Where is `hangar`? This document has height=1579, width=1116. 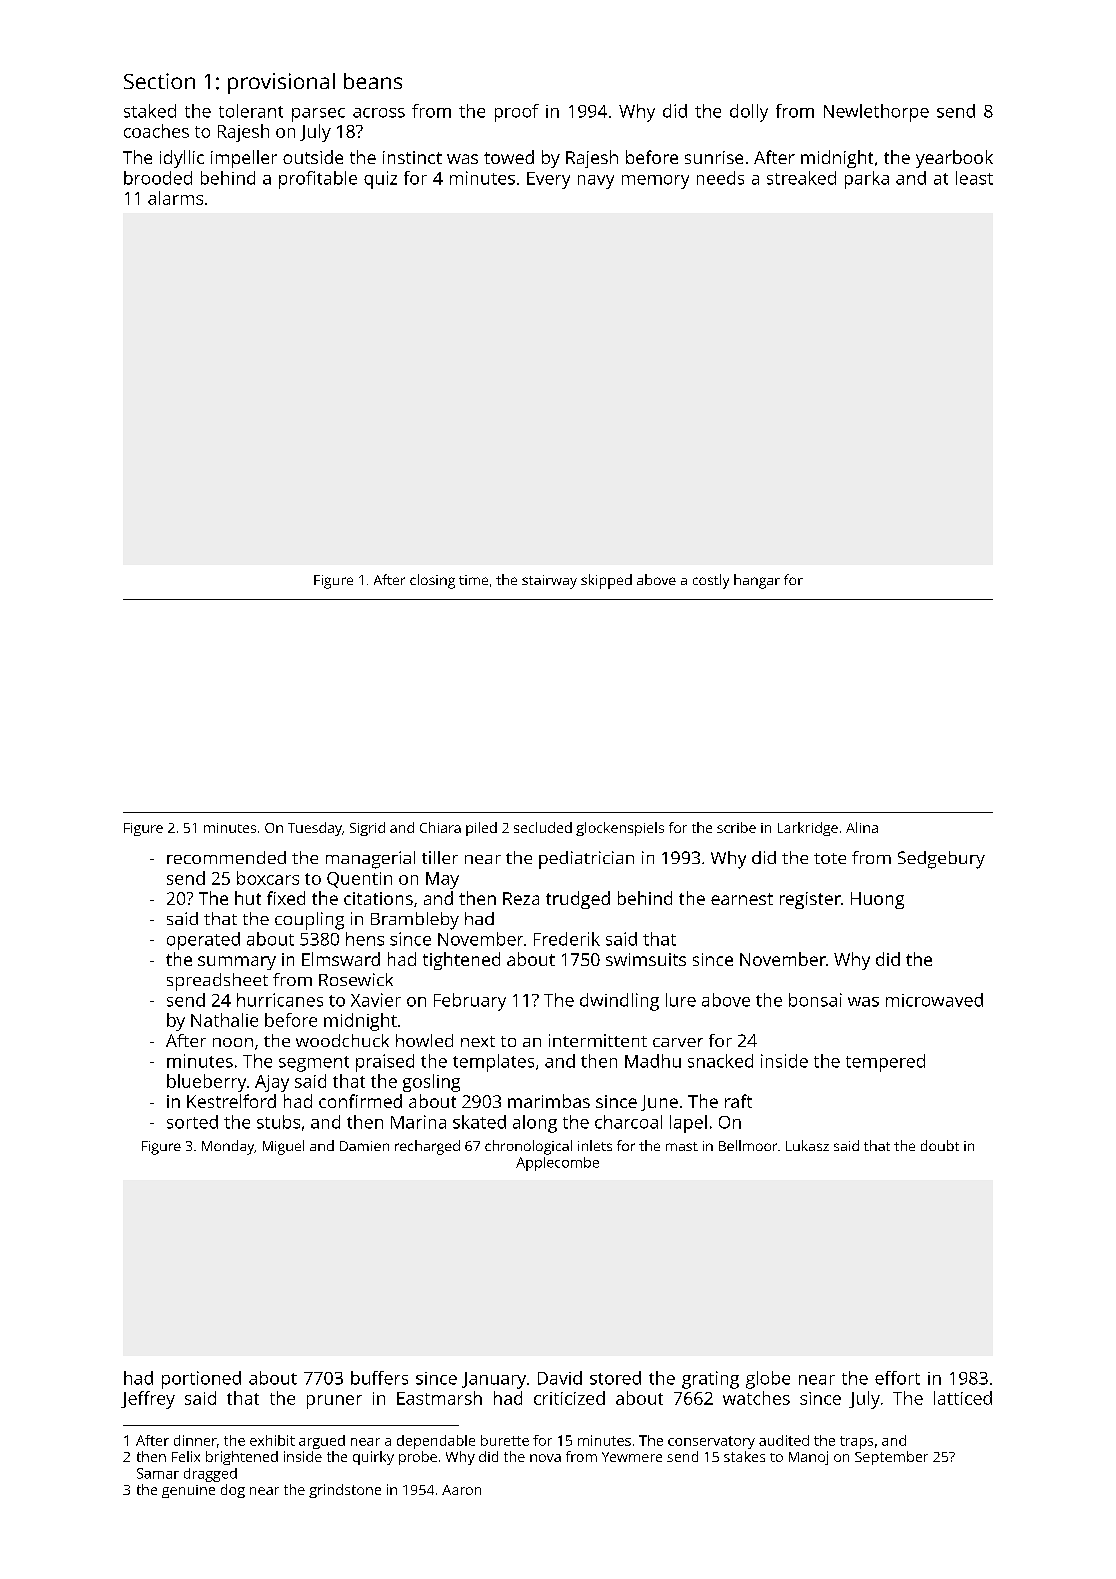 hangar is located at coordinates (757, 581).
